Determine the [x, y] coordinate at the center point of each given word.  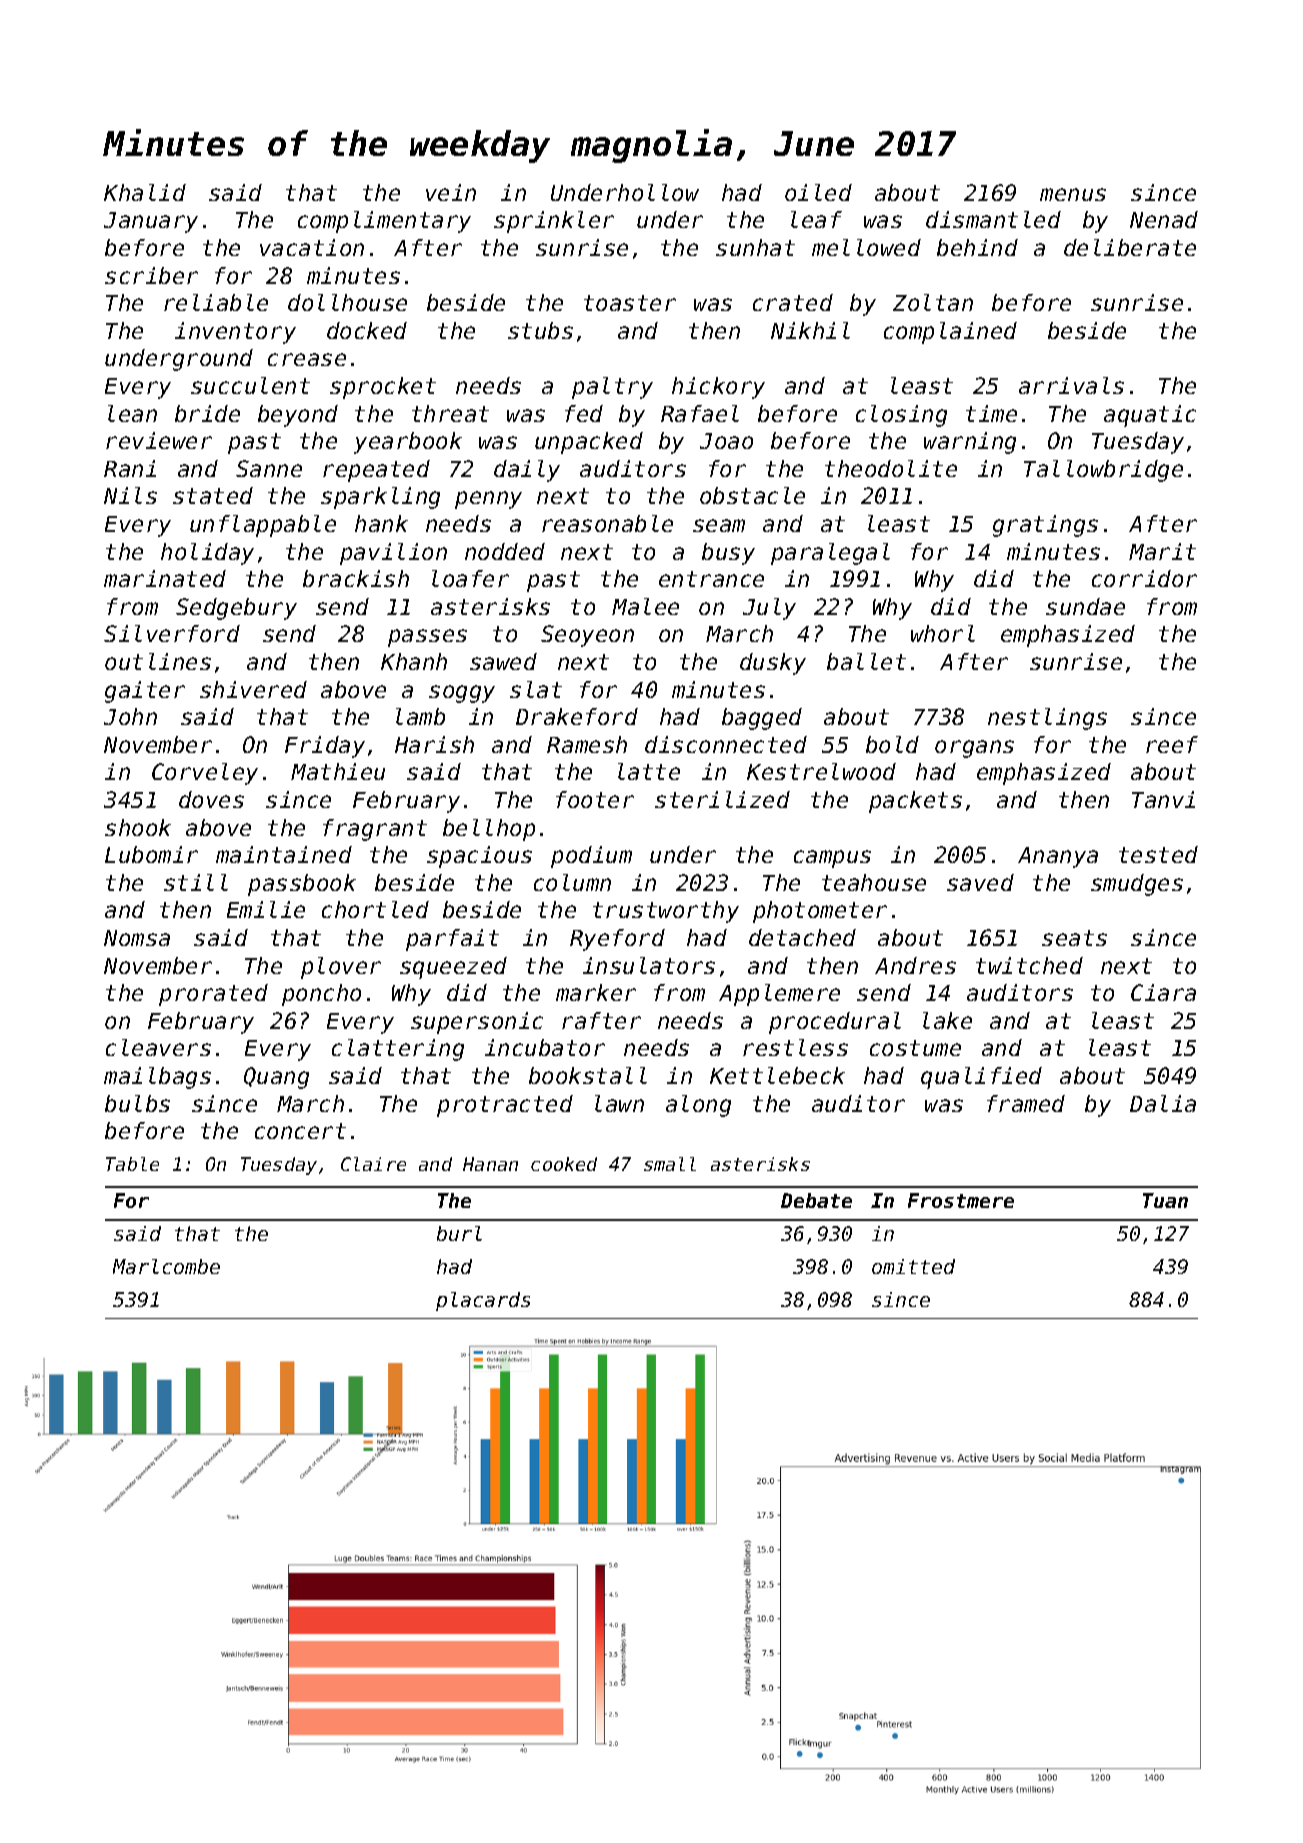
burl [459, 1233]
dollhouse [347, 302]
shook [138, 827]
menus [1073, 194]
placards [483, 1301]
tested [1158, 854]
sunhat [755, 247]
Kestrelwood [821, 771]
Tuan [1165, 1200]
